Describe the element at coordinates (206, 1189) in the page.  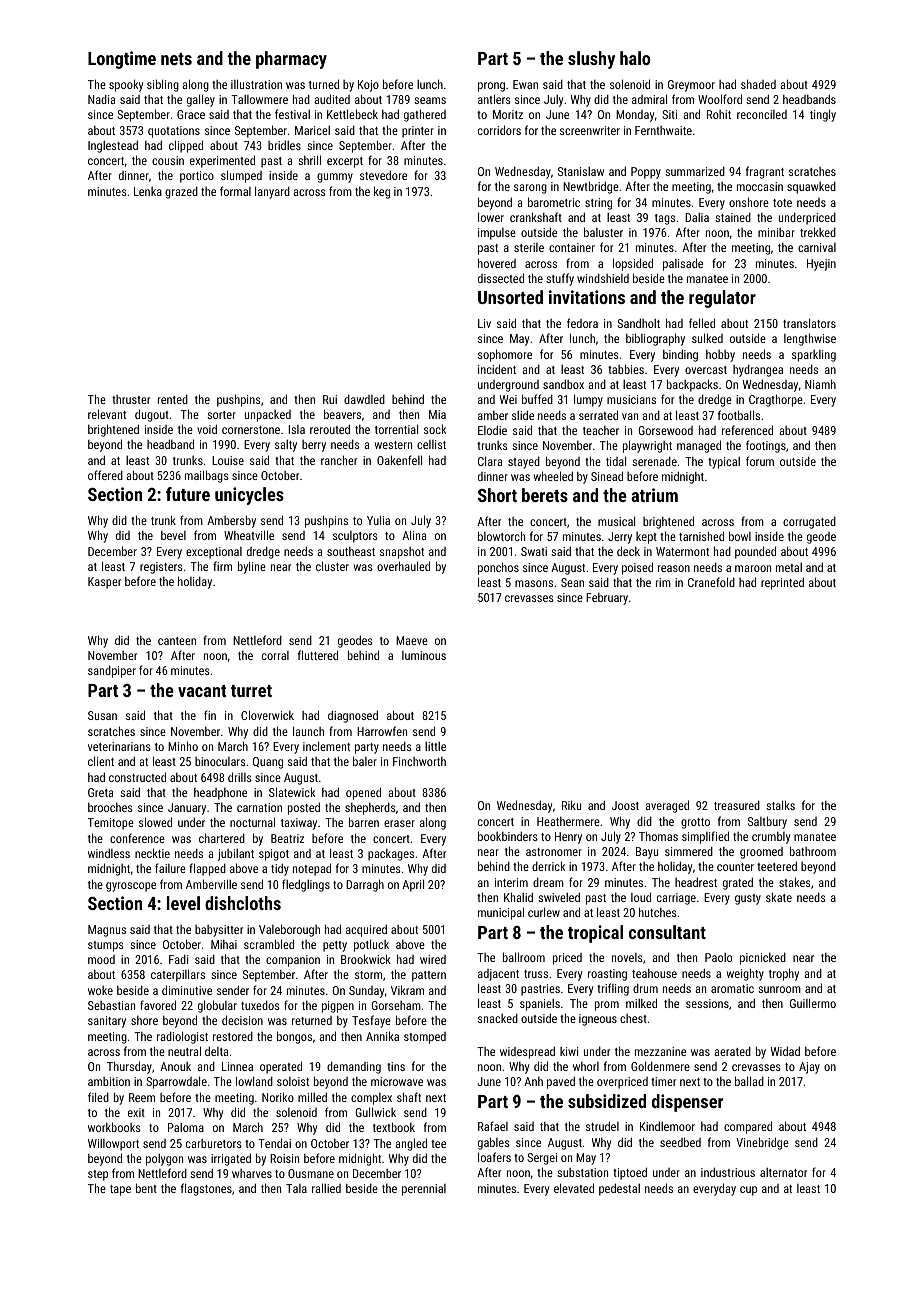
I see `flagstones` at that location.
